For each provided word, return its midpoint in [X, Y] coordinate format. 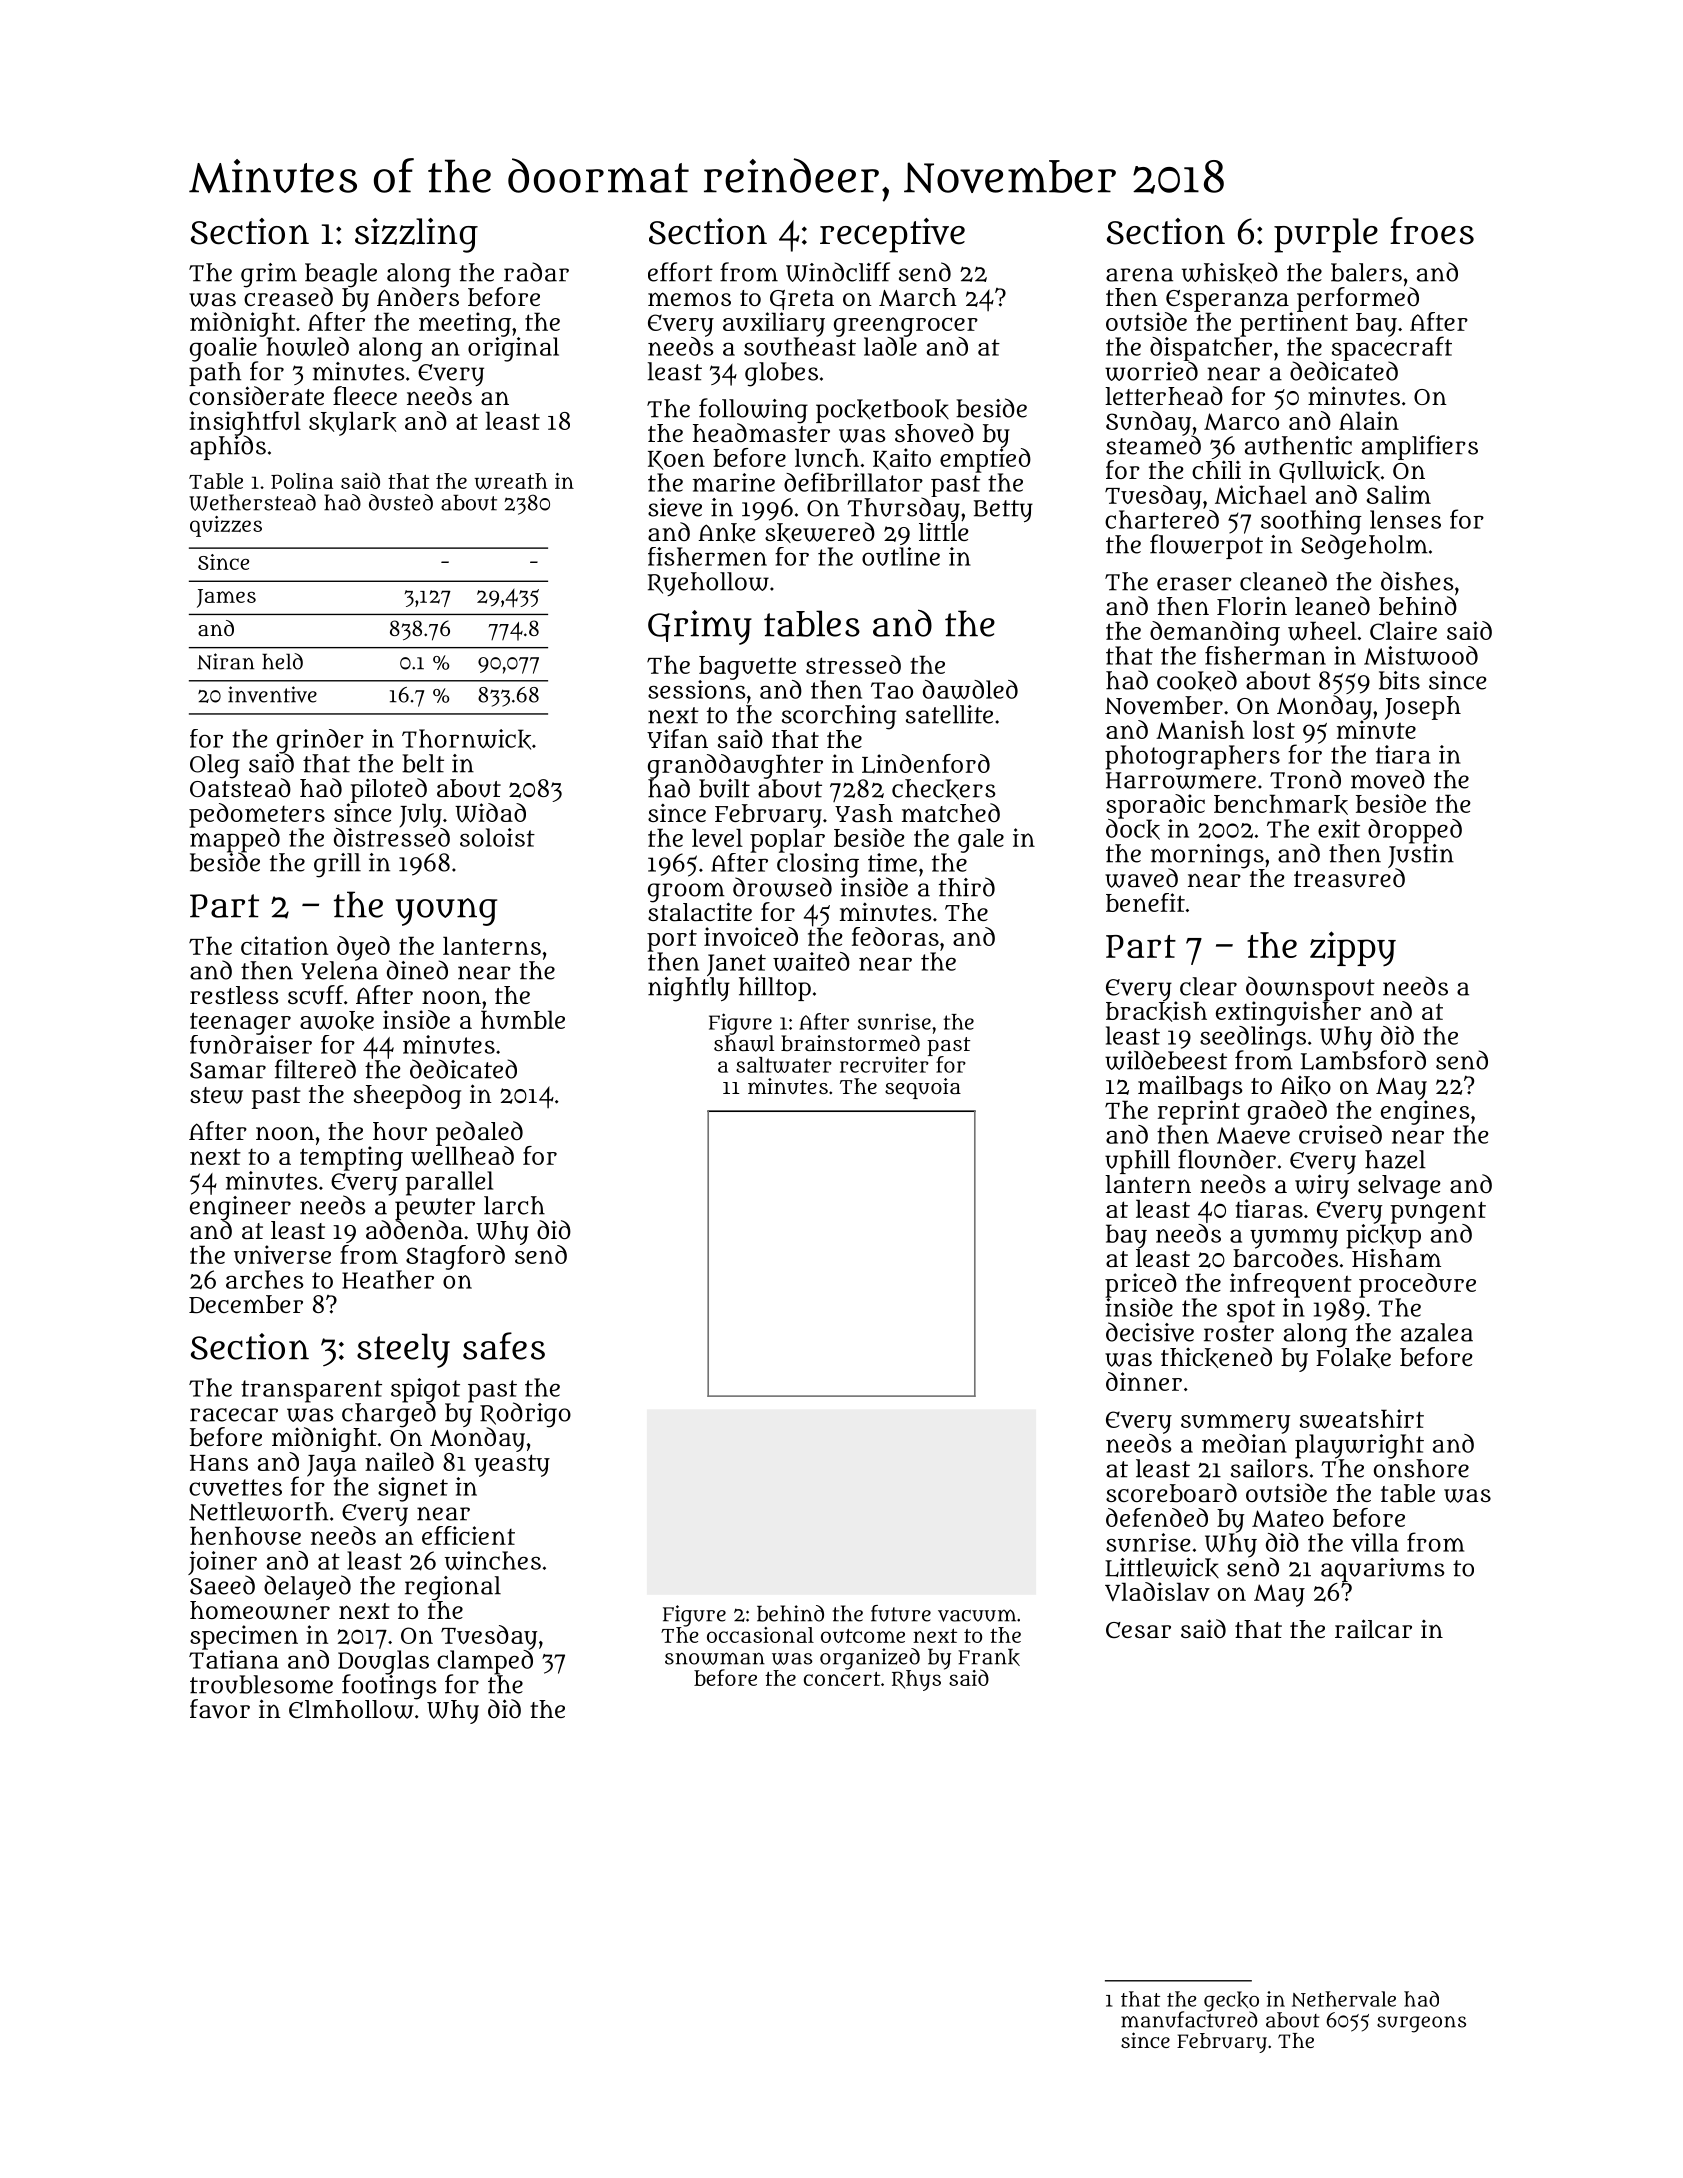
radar [536, 272]
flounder [1227, 1159]
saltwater [784, 1065]
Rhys [916, 1680]
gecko [1231, 2001]
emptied [985, 460]
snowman [715, 1658]
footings [389, 1687]
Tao [892, 690]
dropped [1415, 831]
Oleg [215, 766]
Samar [228, 1070]
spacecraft [1392, 349]
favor [220, 1708]
